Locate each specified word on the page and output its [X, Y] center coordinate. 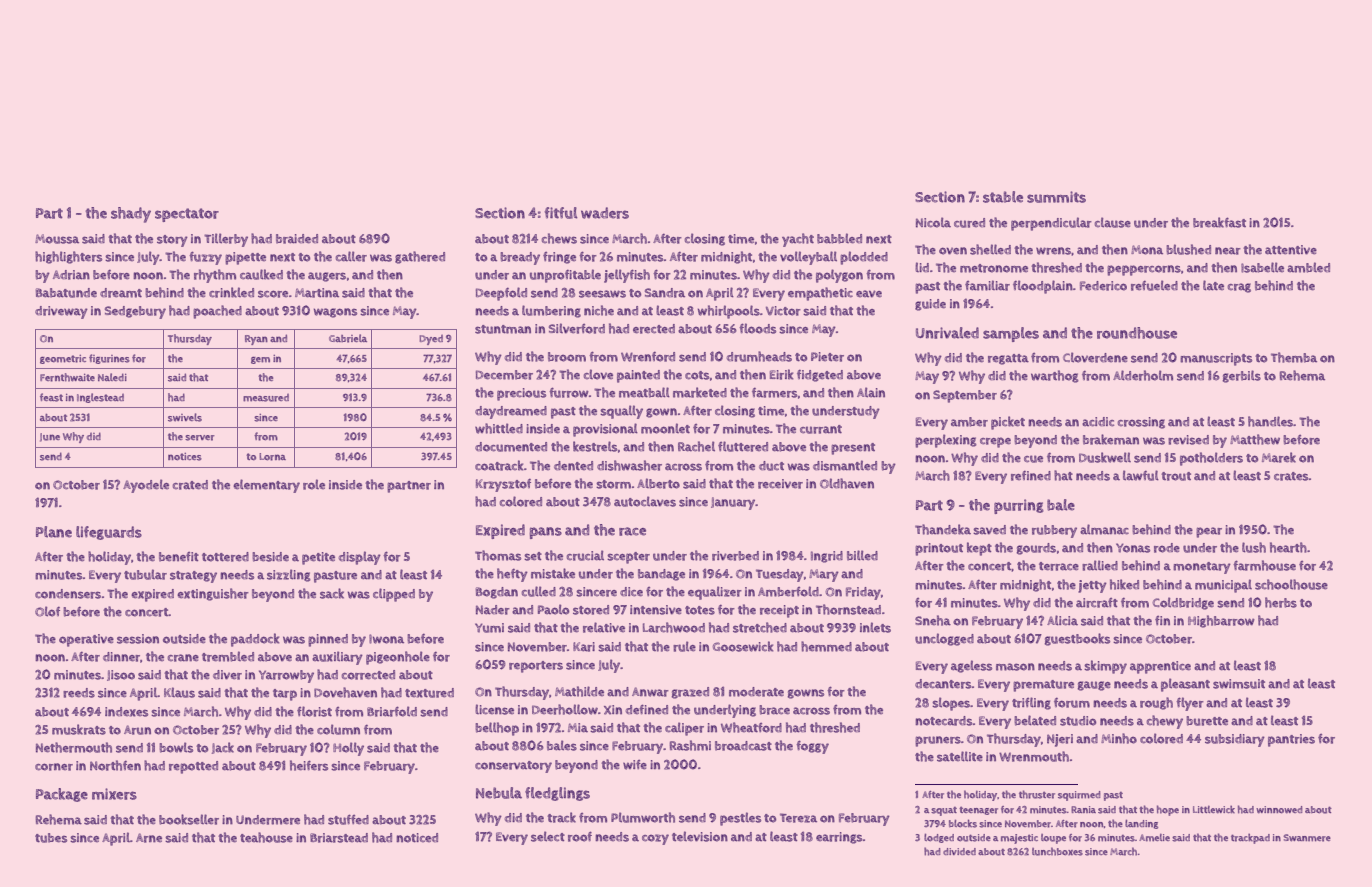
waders [605, 213]
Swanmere [1307, 838]
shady [131, 215]
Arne [149, 838]
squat [944, 811]
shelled [990, 249]
